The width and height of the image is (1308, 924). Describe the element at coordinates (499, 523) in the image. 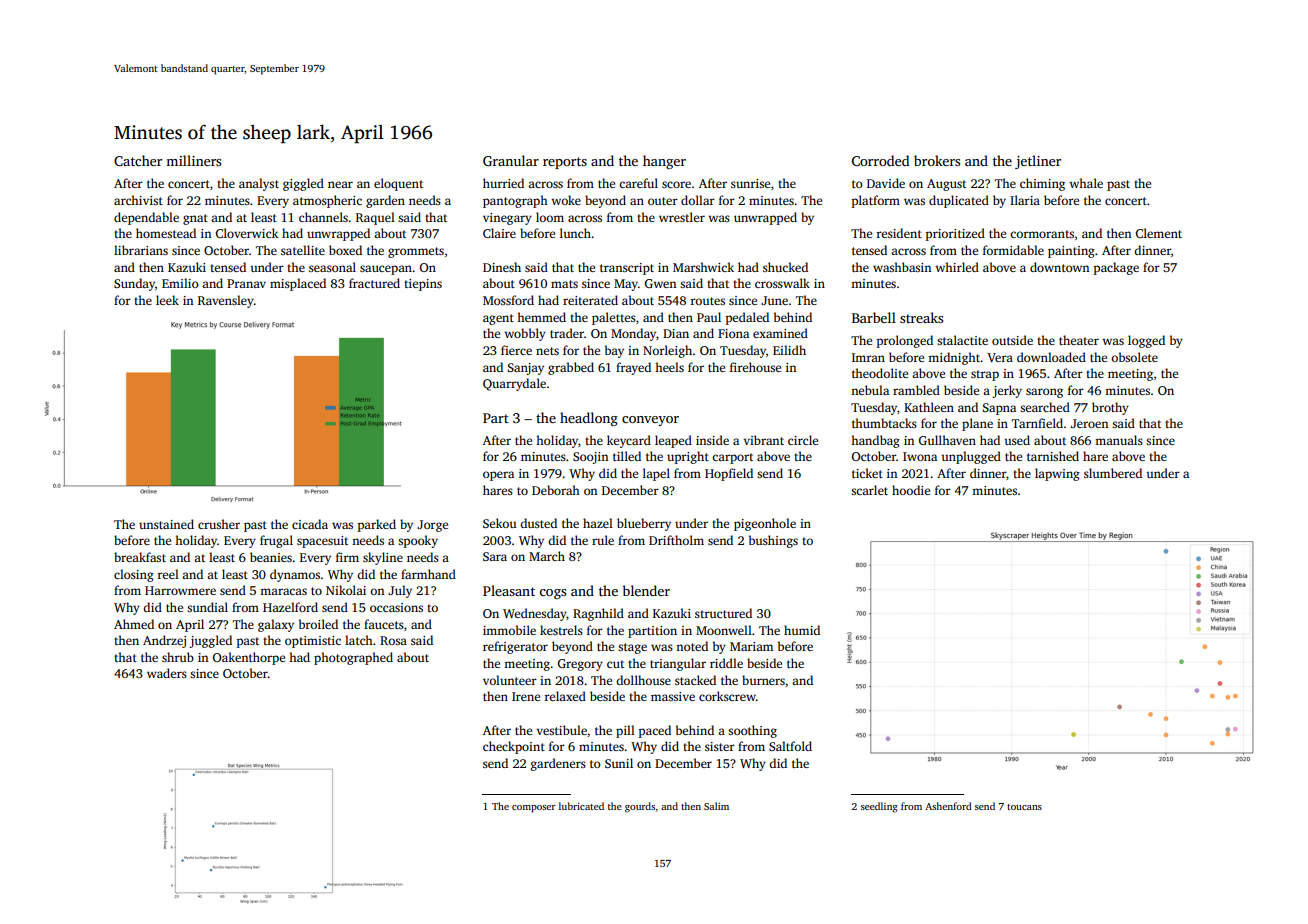

I see `Sekou` at that location.
